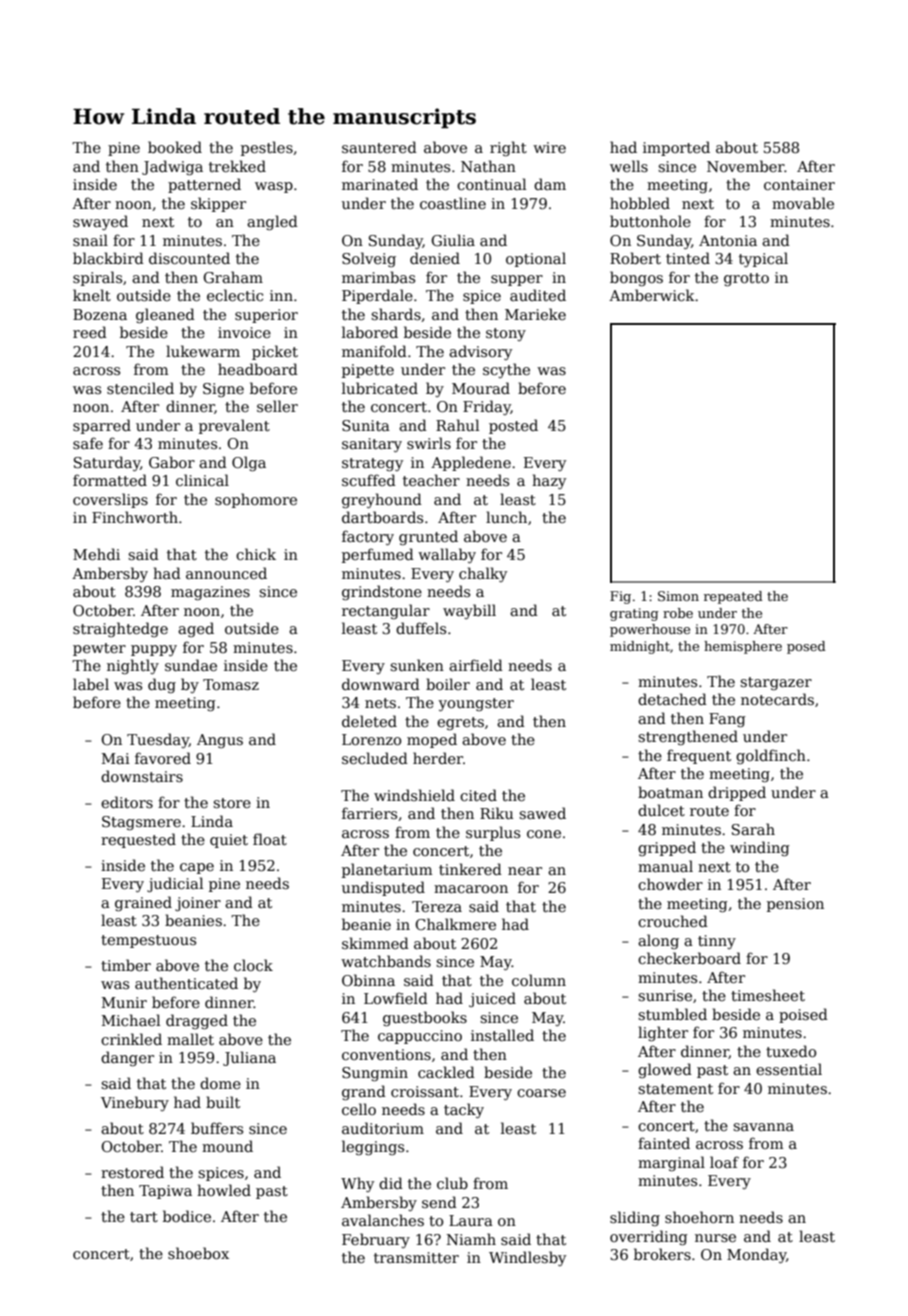 Image resolution: width=908 pixels, height=1316 pixels. I want to click on dripped, so click(737, 793).
